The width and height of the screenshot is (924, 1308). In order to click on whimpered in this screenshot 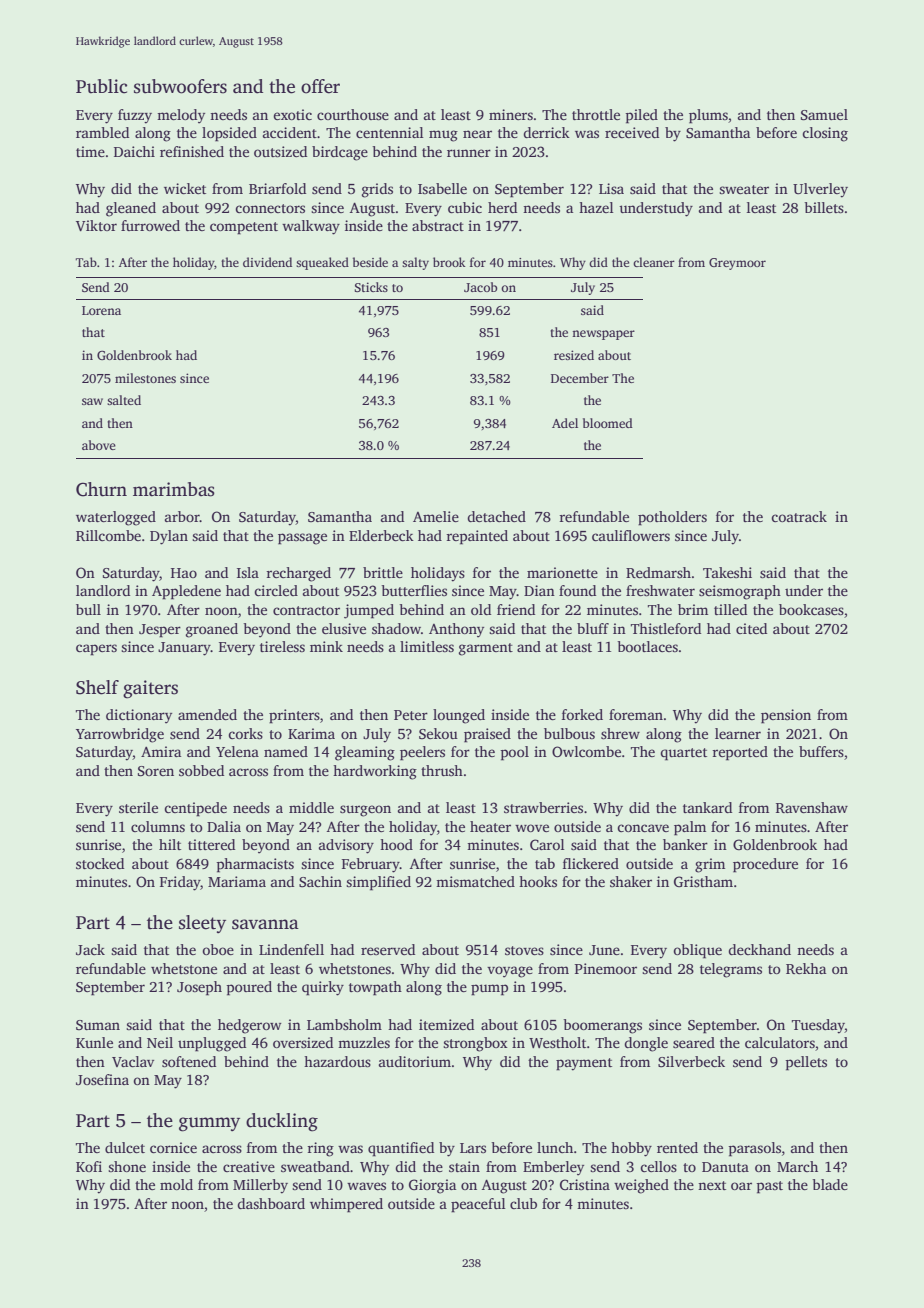, I will do `click(346, 1205)`.
